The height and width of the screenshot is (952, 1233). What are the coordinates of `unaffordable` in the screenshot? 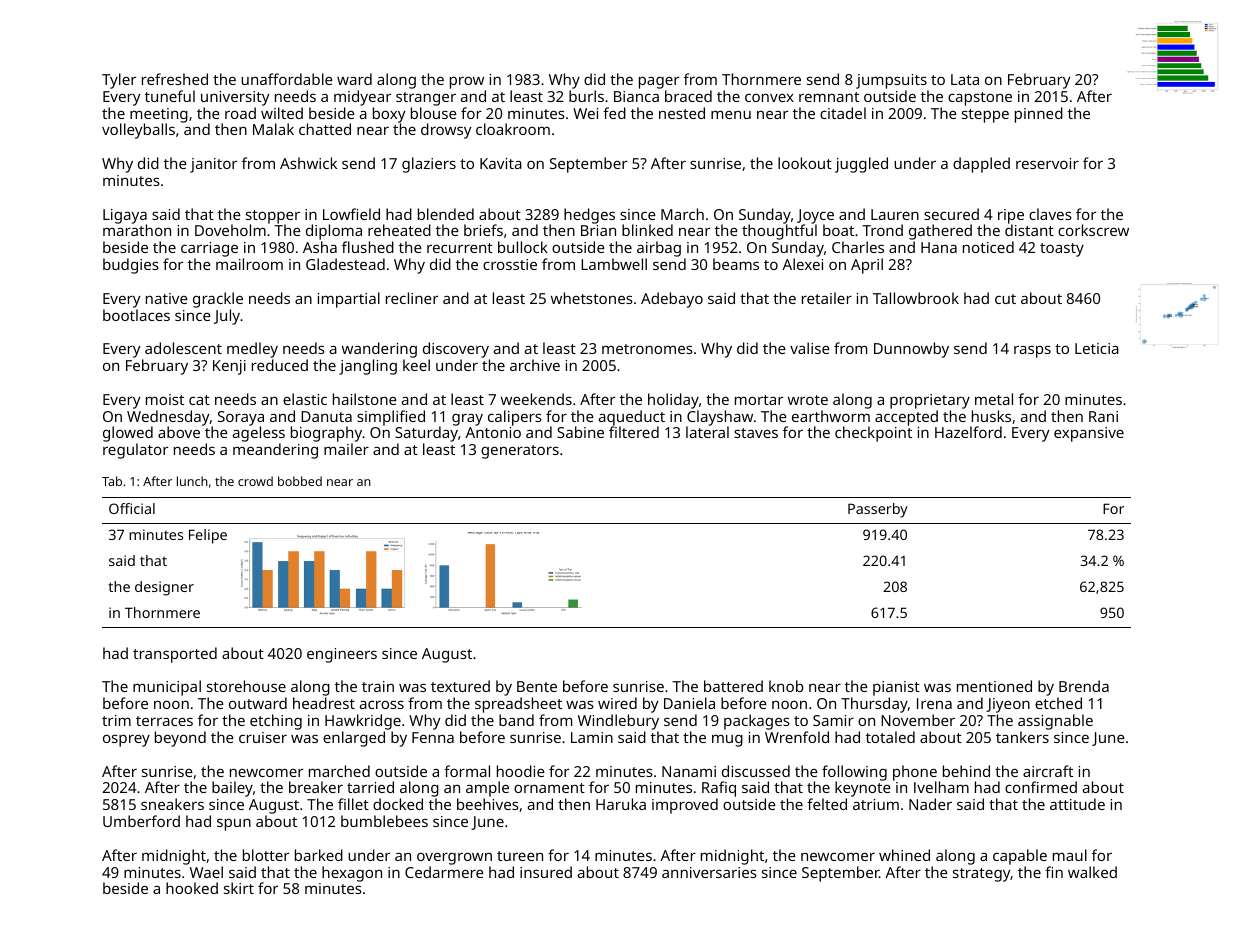 It's located at (287, 79).
